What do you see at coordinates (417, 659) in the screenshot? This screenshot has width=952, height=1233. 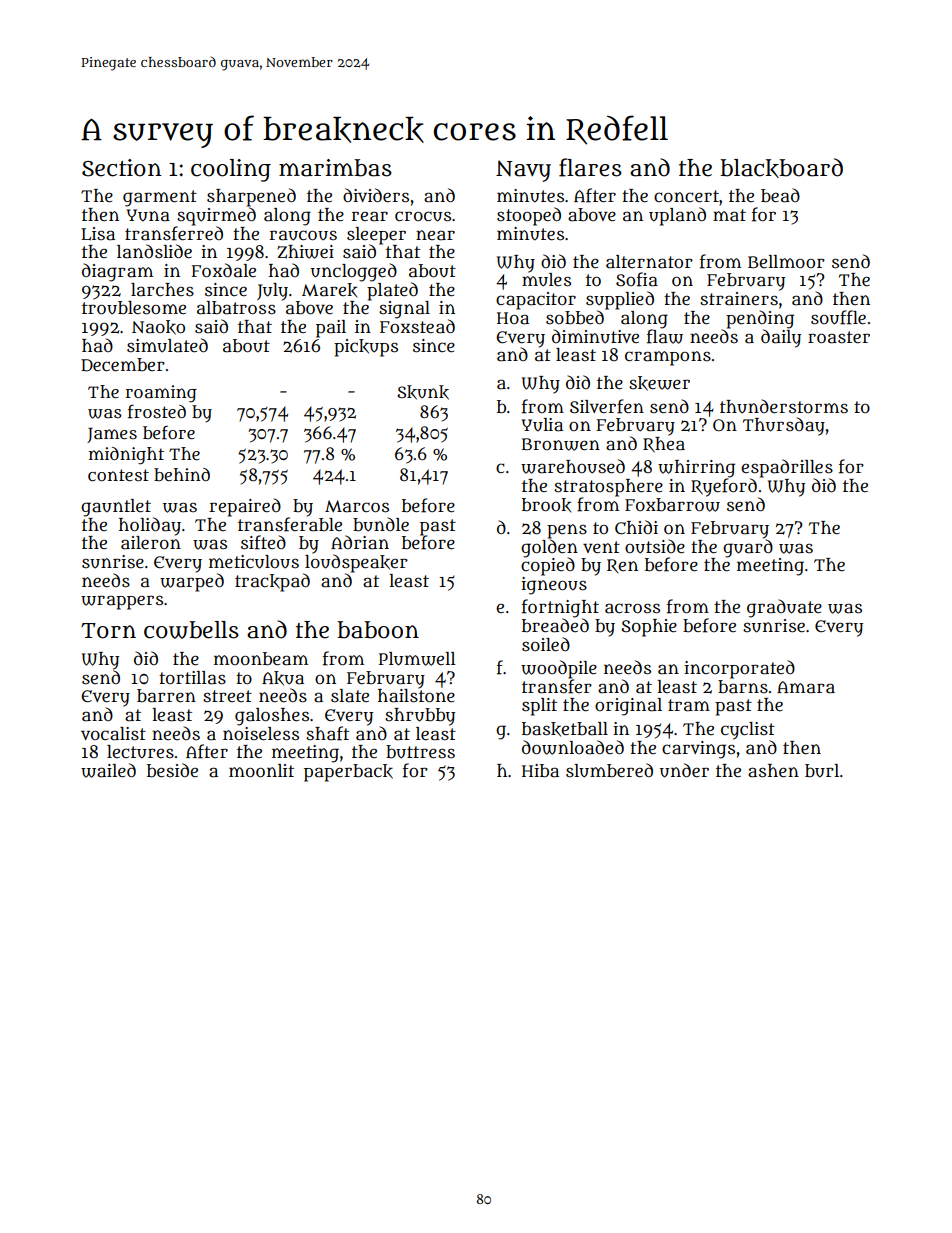 I see `Plumwell` at bounding box center [417, 659].
